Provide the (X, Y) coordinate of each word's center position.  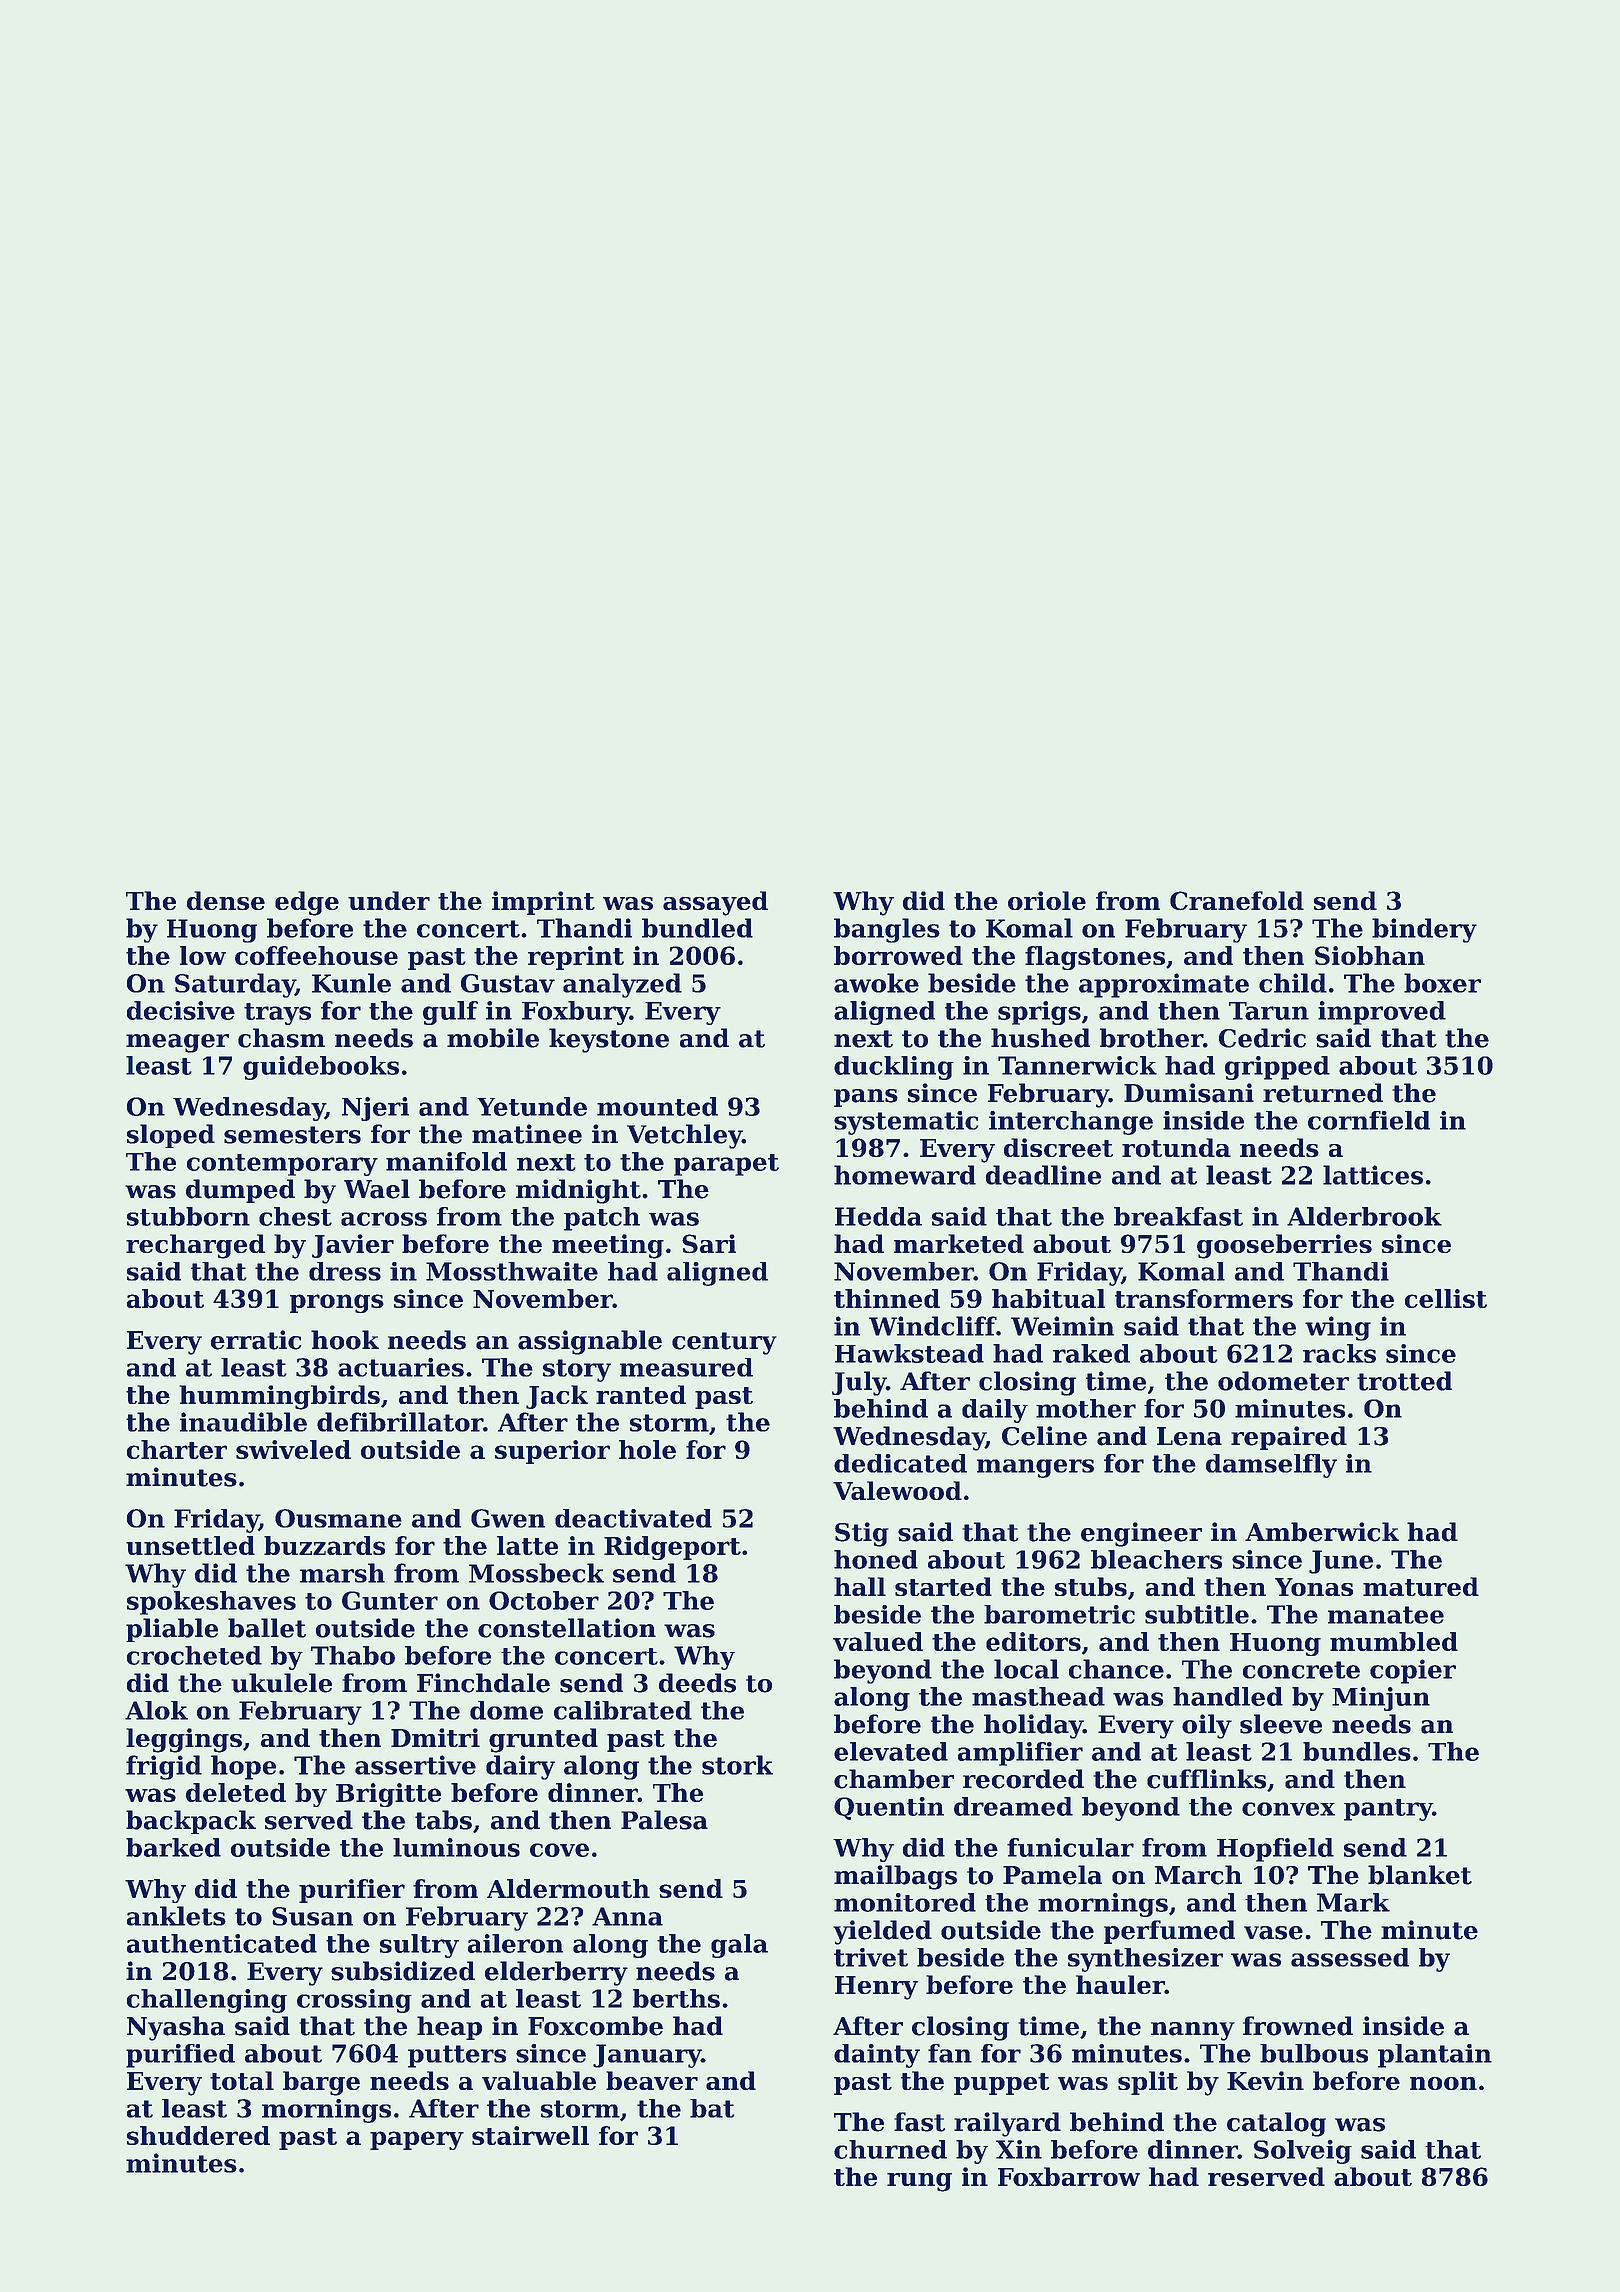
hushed (1040, 1038)
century (724, 1343)
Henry (876, 1988)
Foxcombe (595, 2026)
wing (1338, 1328)
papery (417, 2140)
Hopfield (1275, 1850)
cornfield (1369, 1120)
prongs (337, 1303)
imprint (543, 903)
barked (173, 1847)
